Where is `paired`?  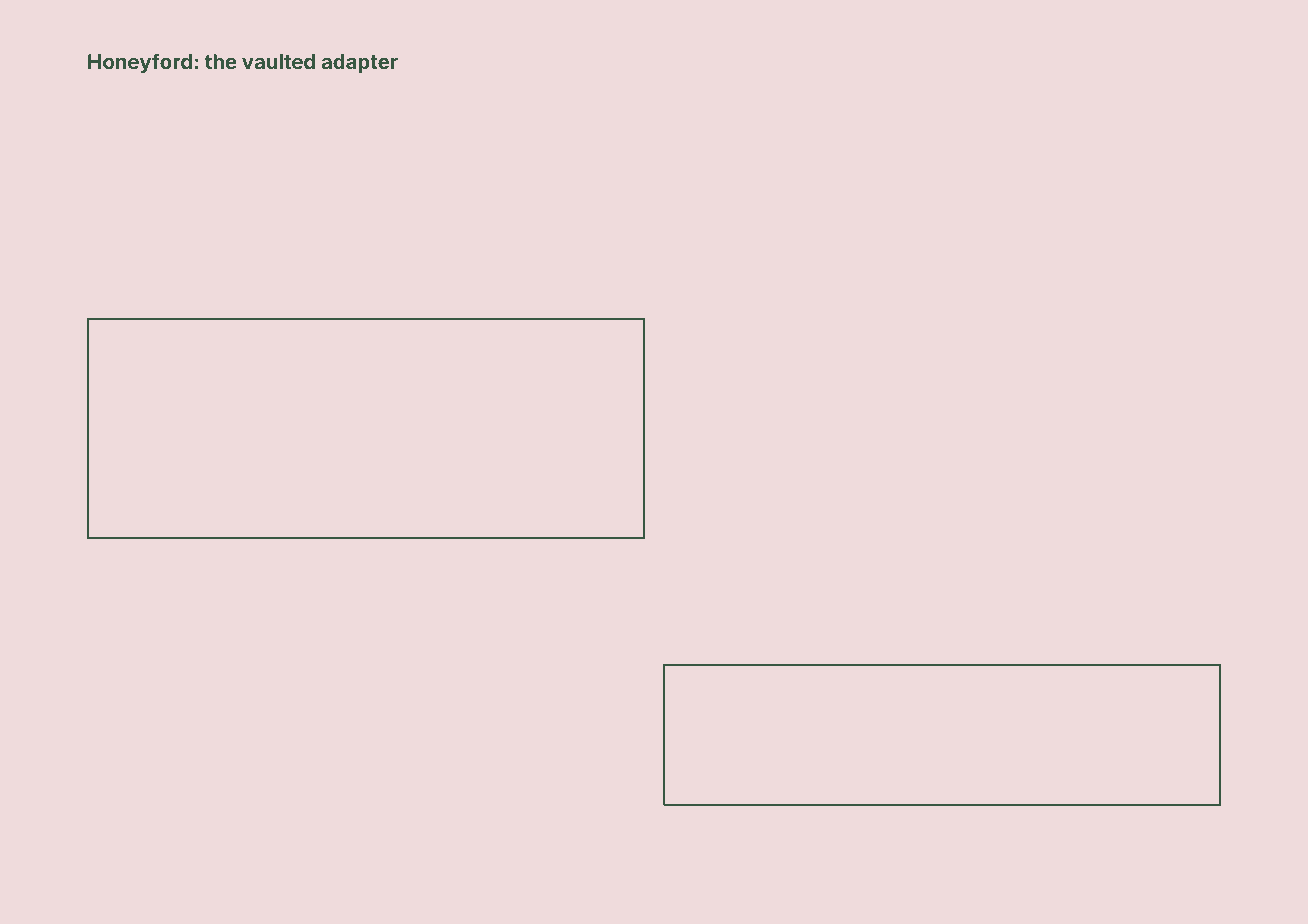
paired is located at coordinates (584, 821).
